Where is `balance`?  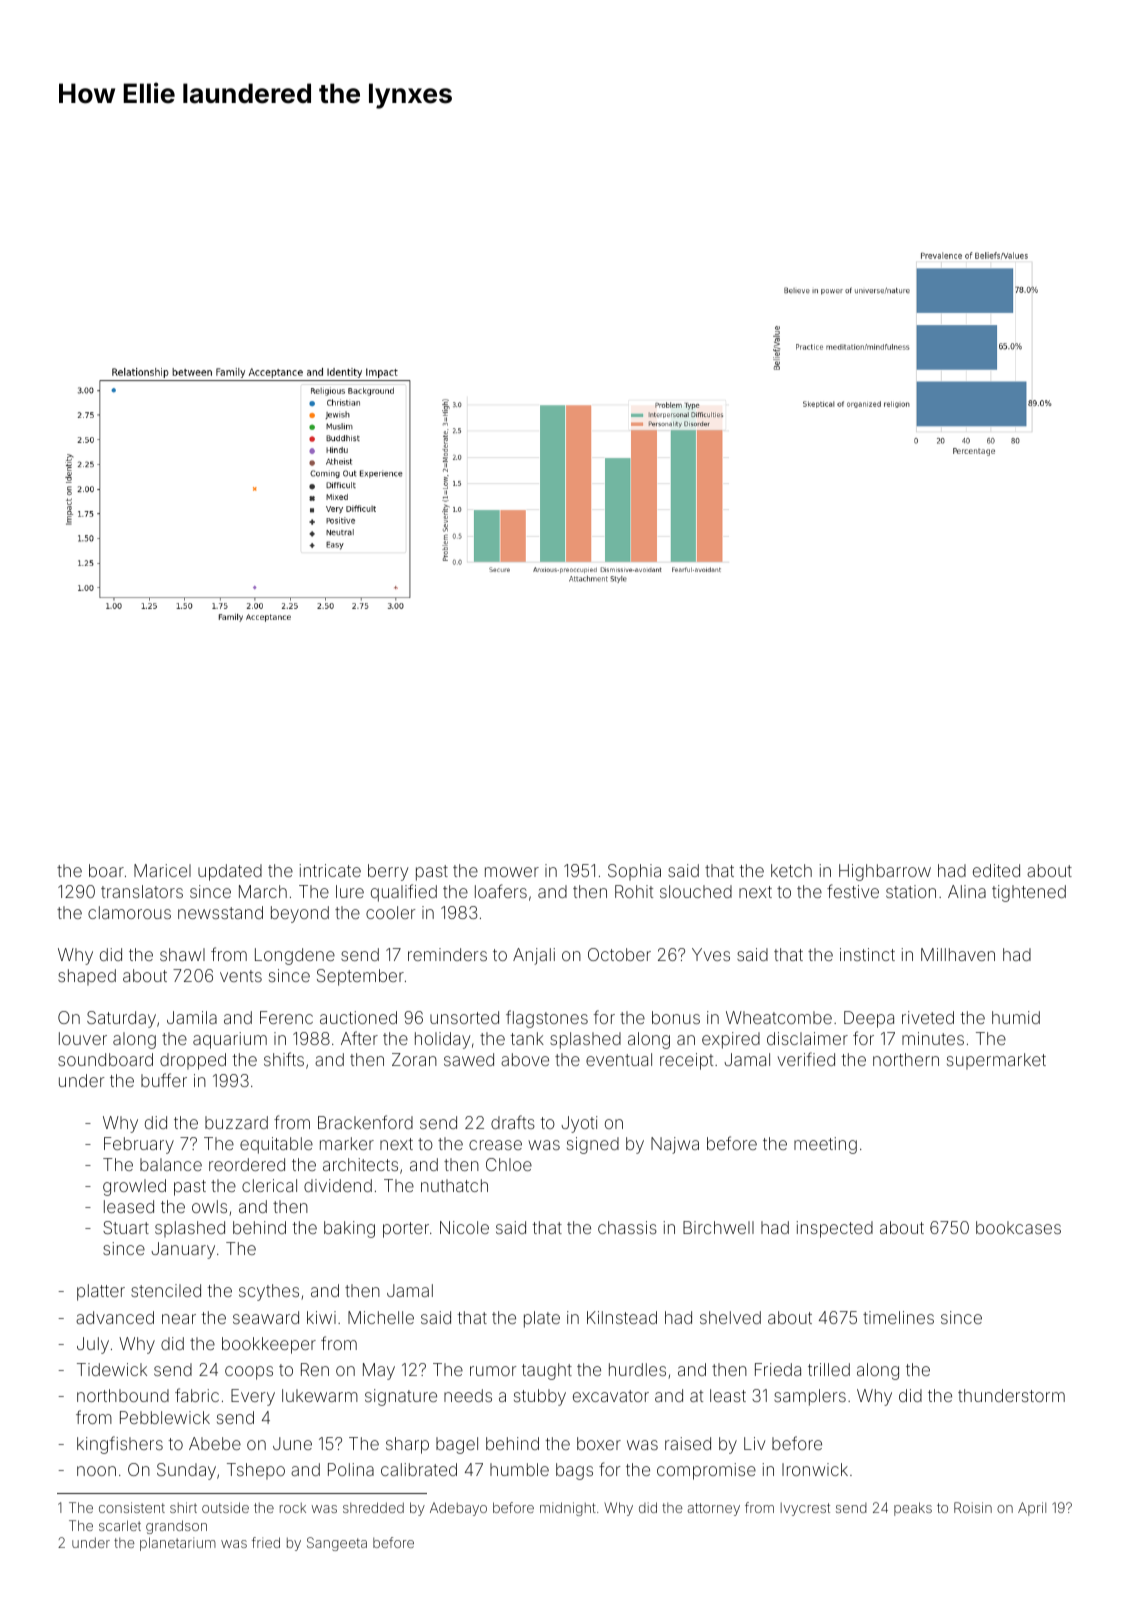 balance is located at coordinates (171, 1164).
